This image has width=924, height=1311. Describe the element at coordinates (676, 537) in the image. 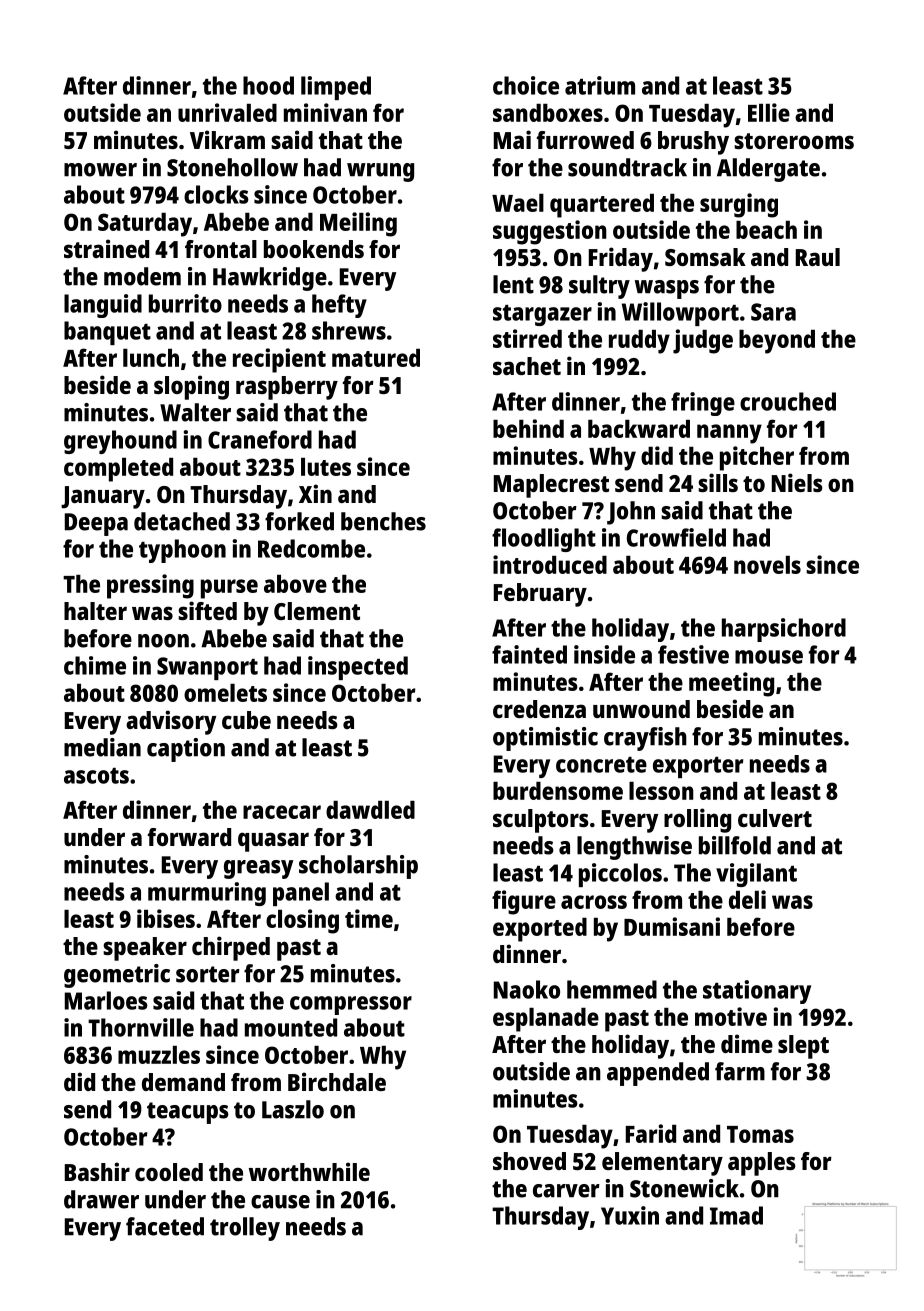

I see `Crowfield` at that location.
